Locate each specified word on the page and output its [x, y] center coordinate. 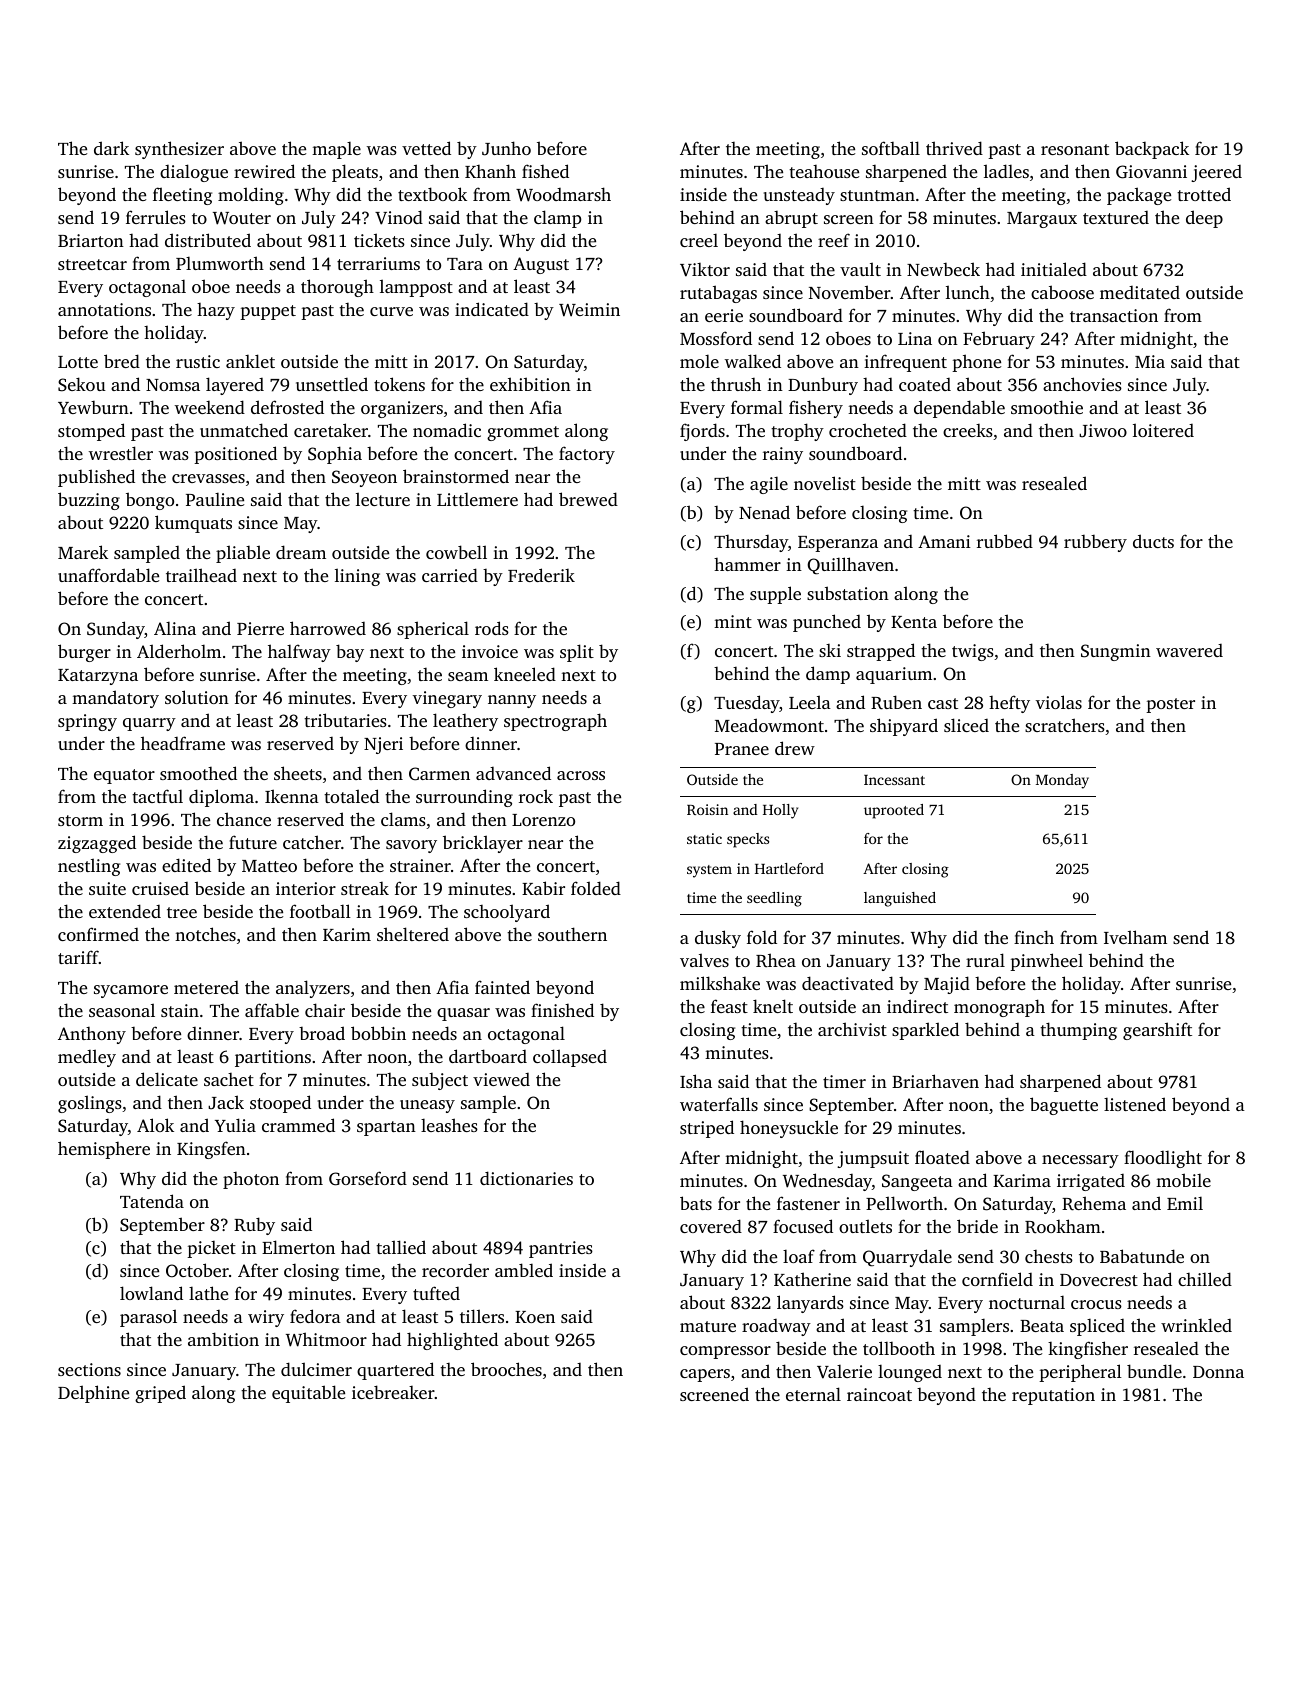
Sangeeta [917, 1182]
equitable [308, 1394]
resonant [1075, 149]
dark [111, 148]
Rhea [776, 960]
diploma [221, 798]
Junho [506, 148]
